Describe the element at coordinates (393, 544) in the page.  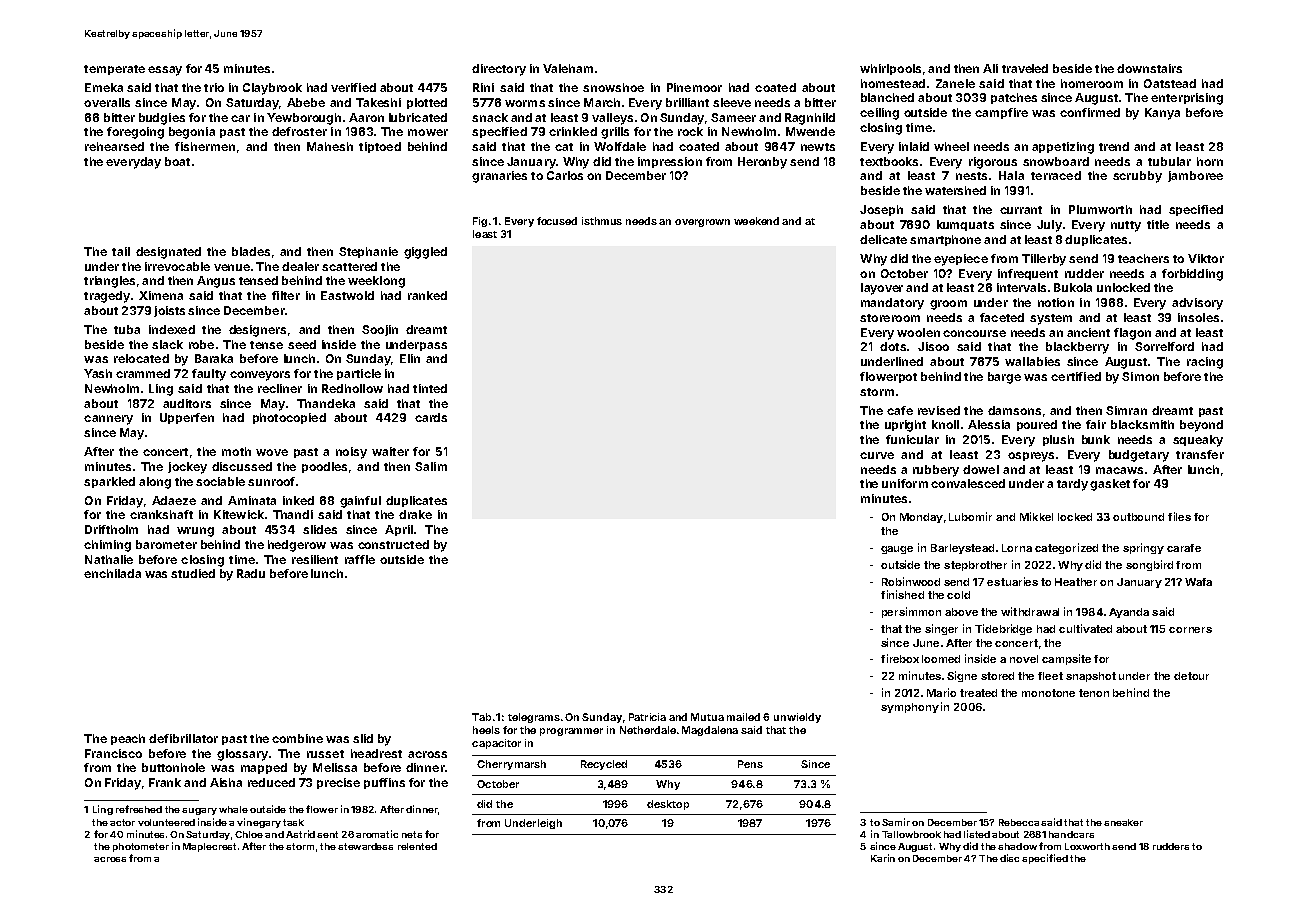
I see `constructed` at that location.
